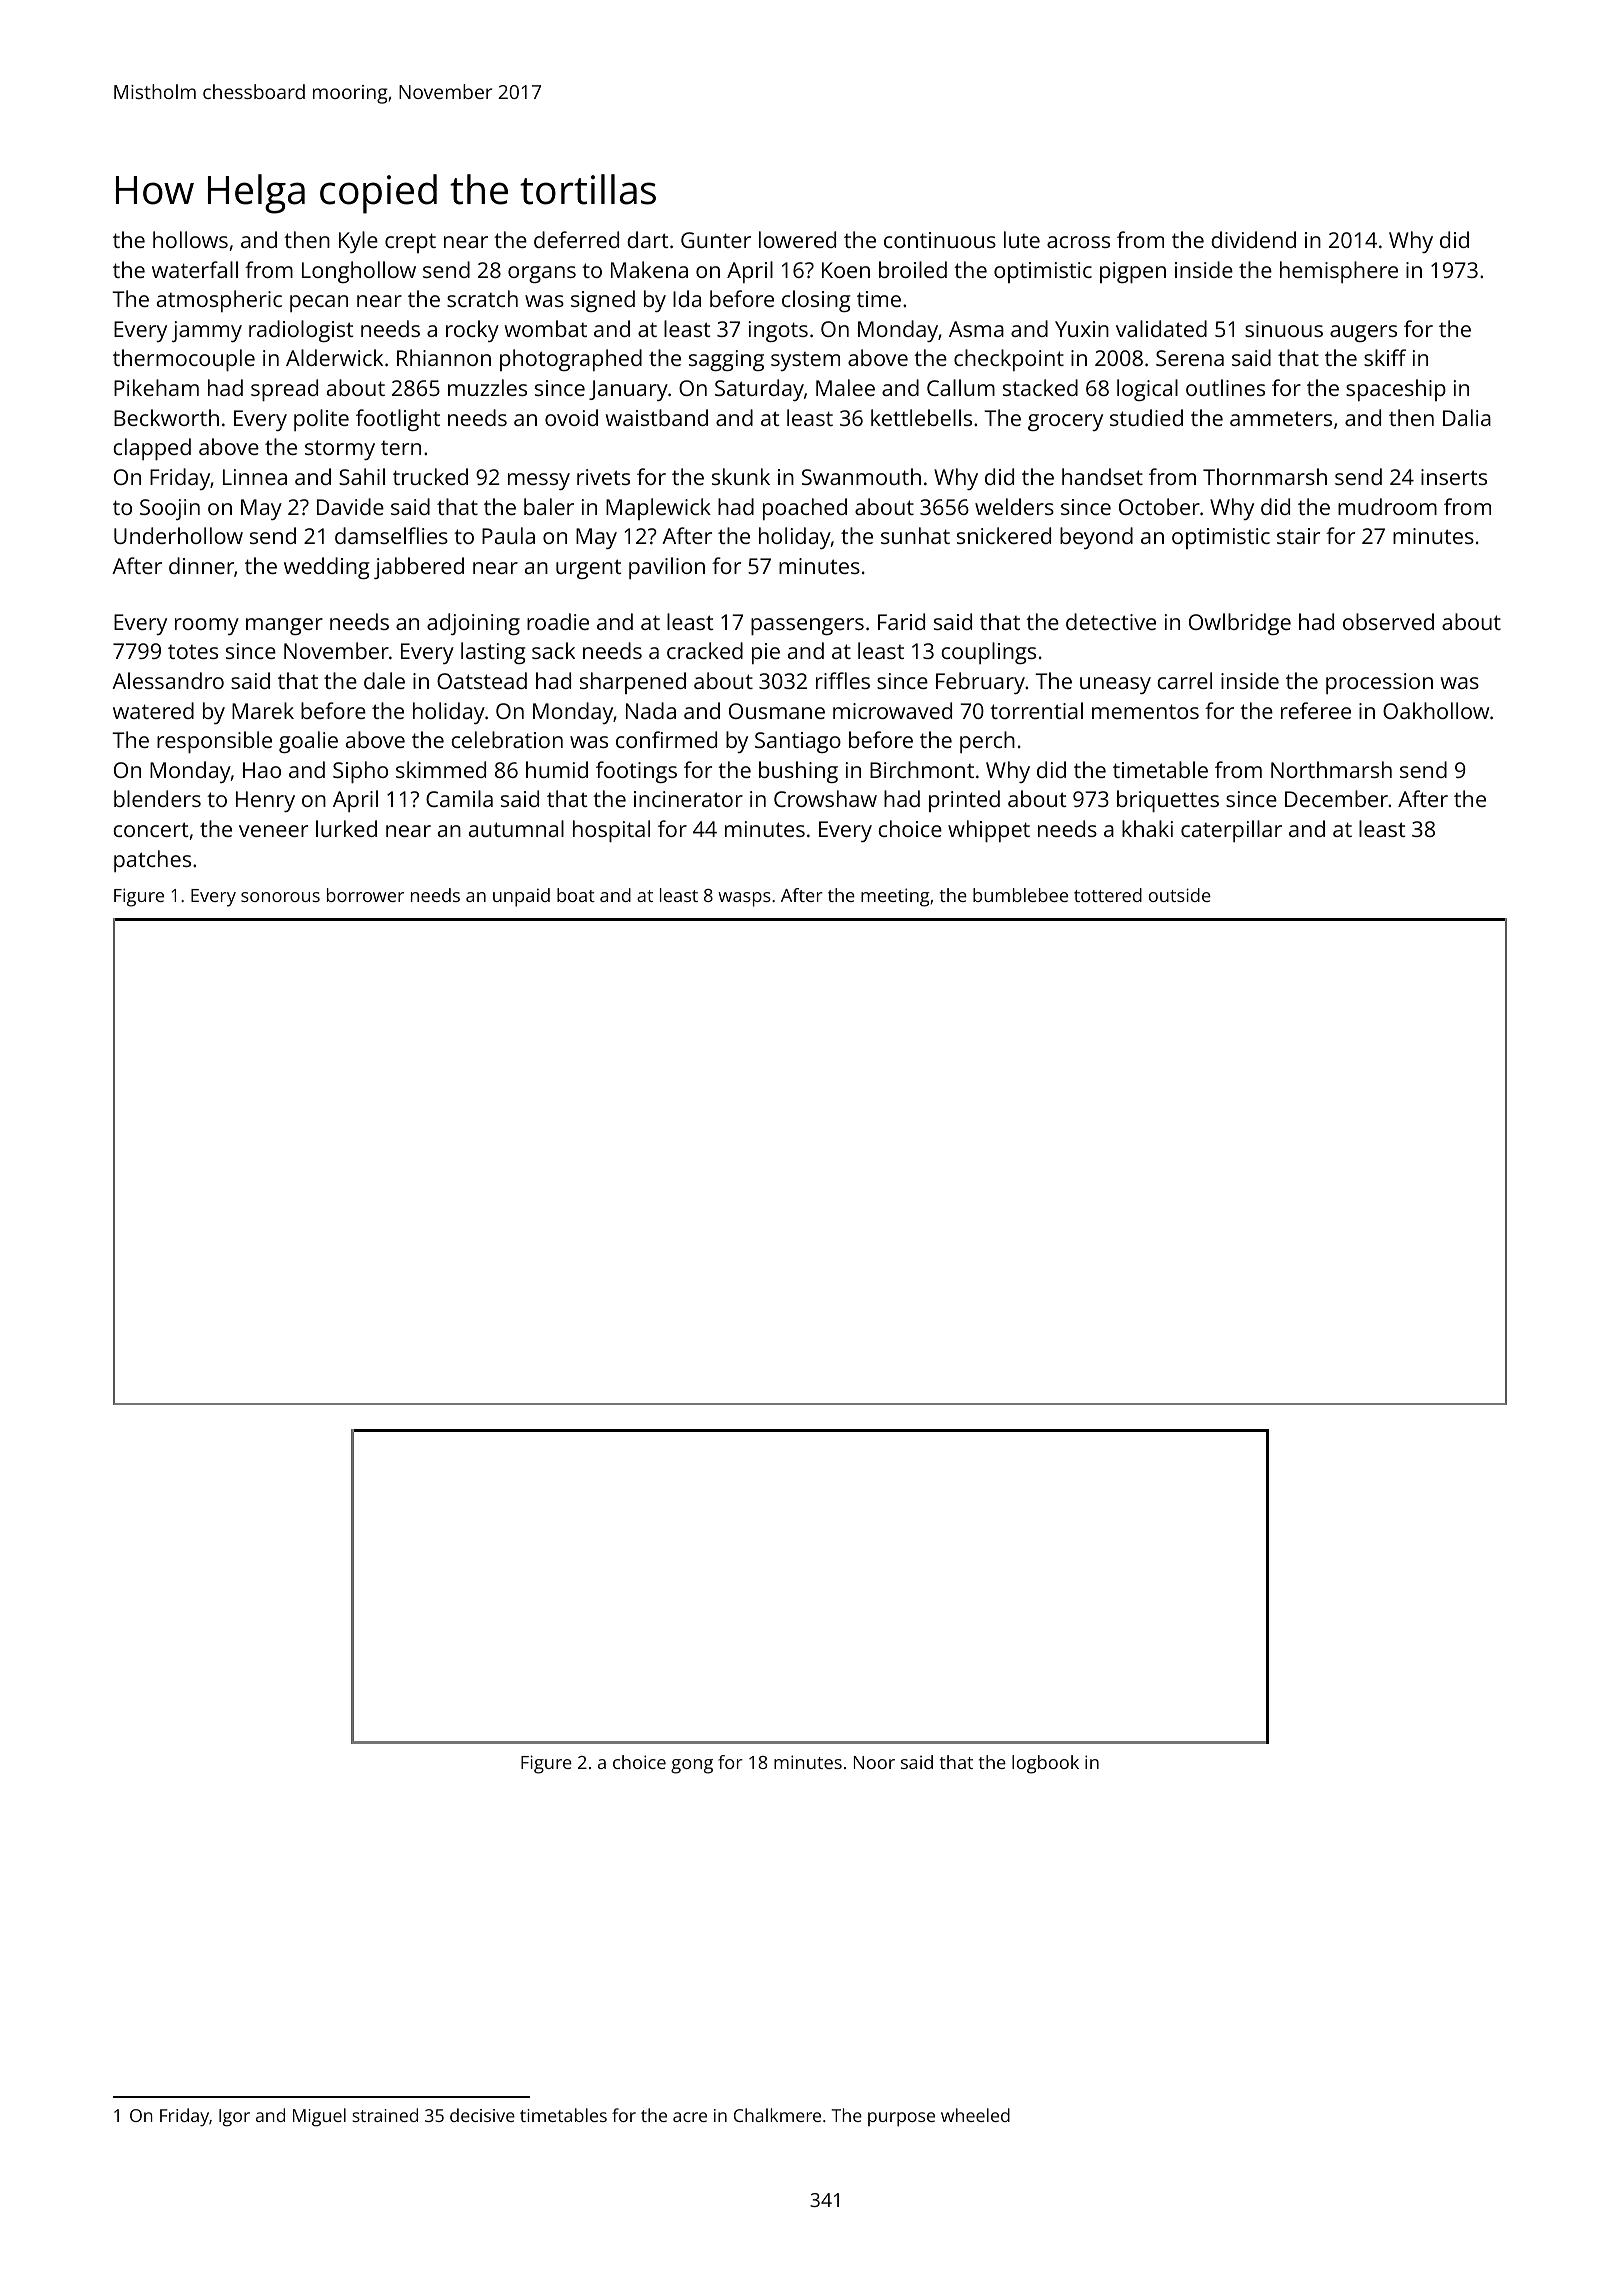  What do you see at coordinates (921, 417) in the document?
I see `kettlebells` at bounding box center [921, 417].
